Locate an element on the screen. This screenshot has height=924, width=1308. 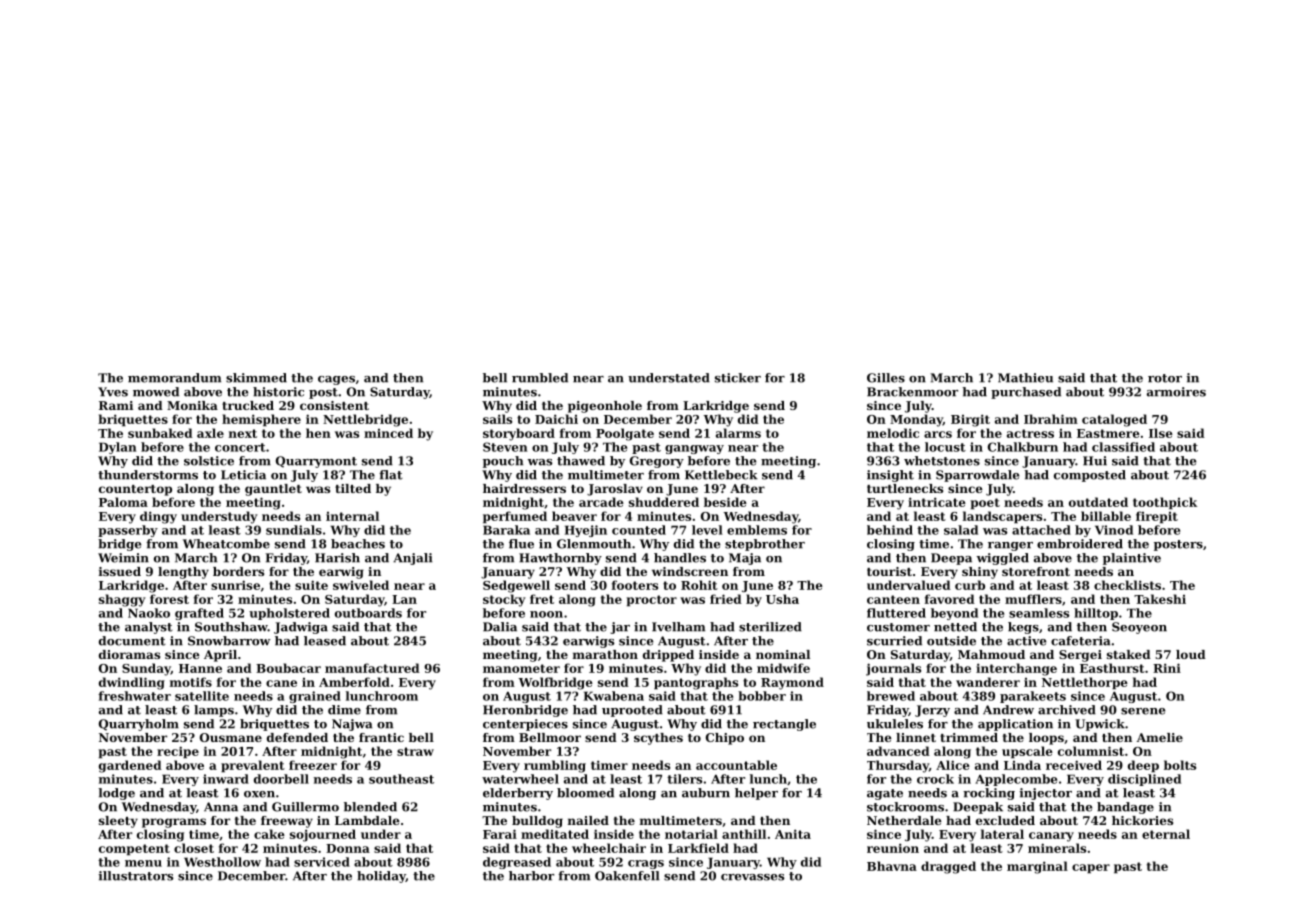
Snowbarrow is located at coordinates (229, 641).
